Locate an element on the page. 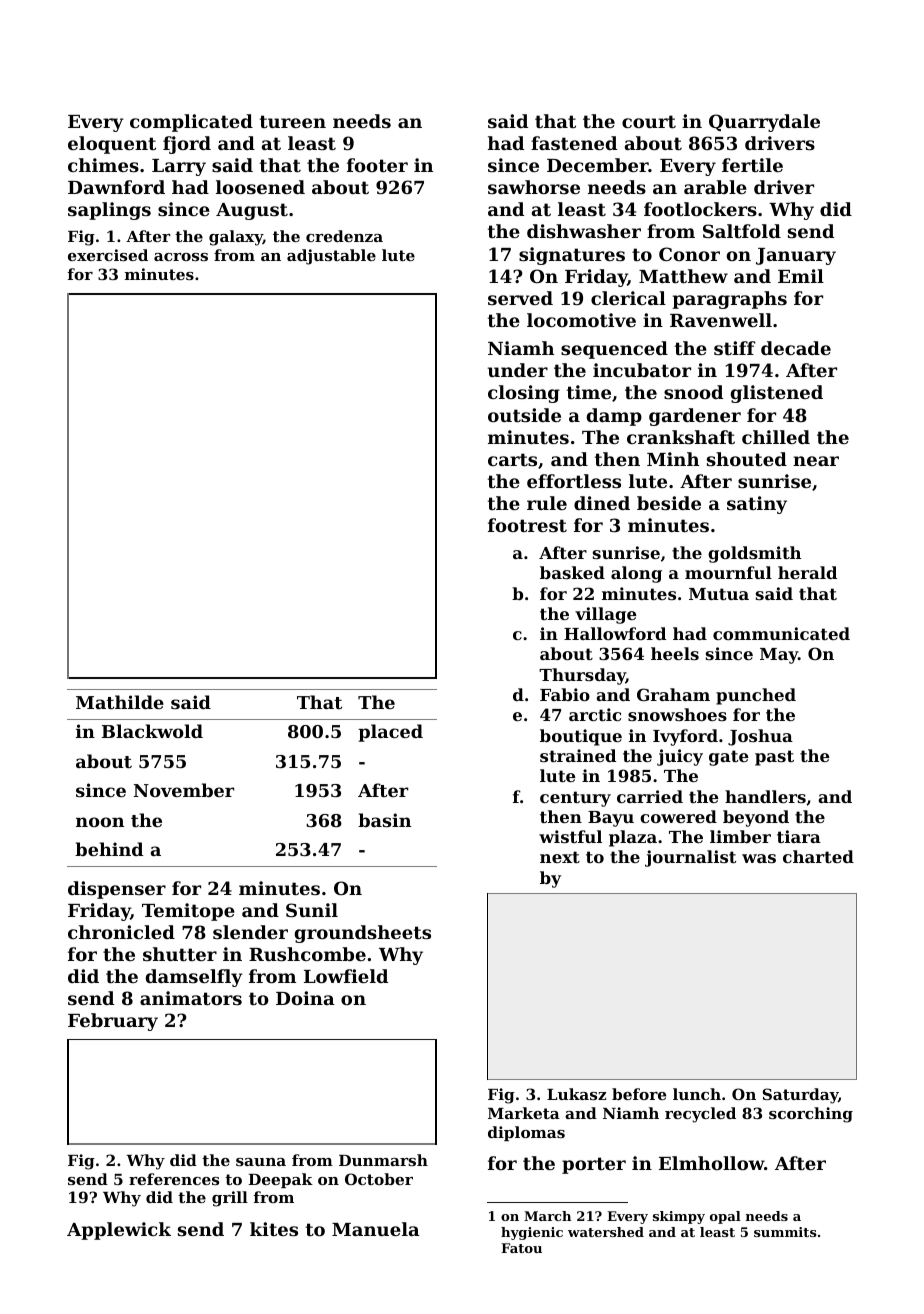 This page has width=924, height=1314. decade is located at coordinates (796, 348).
